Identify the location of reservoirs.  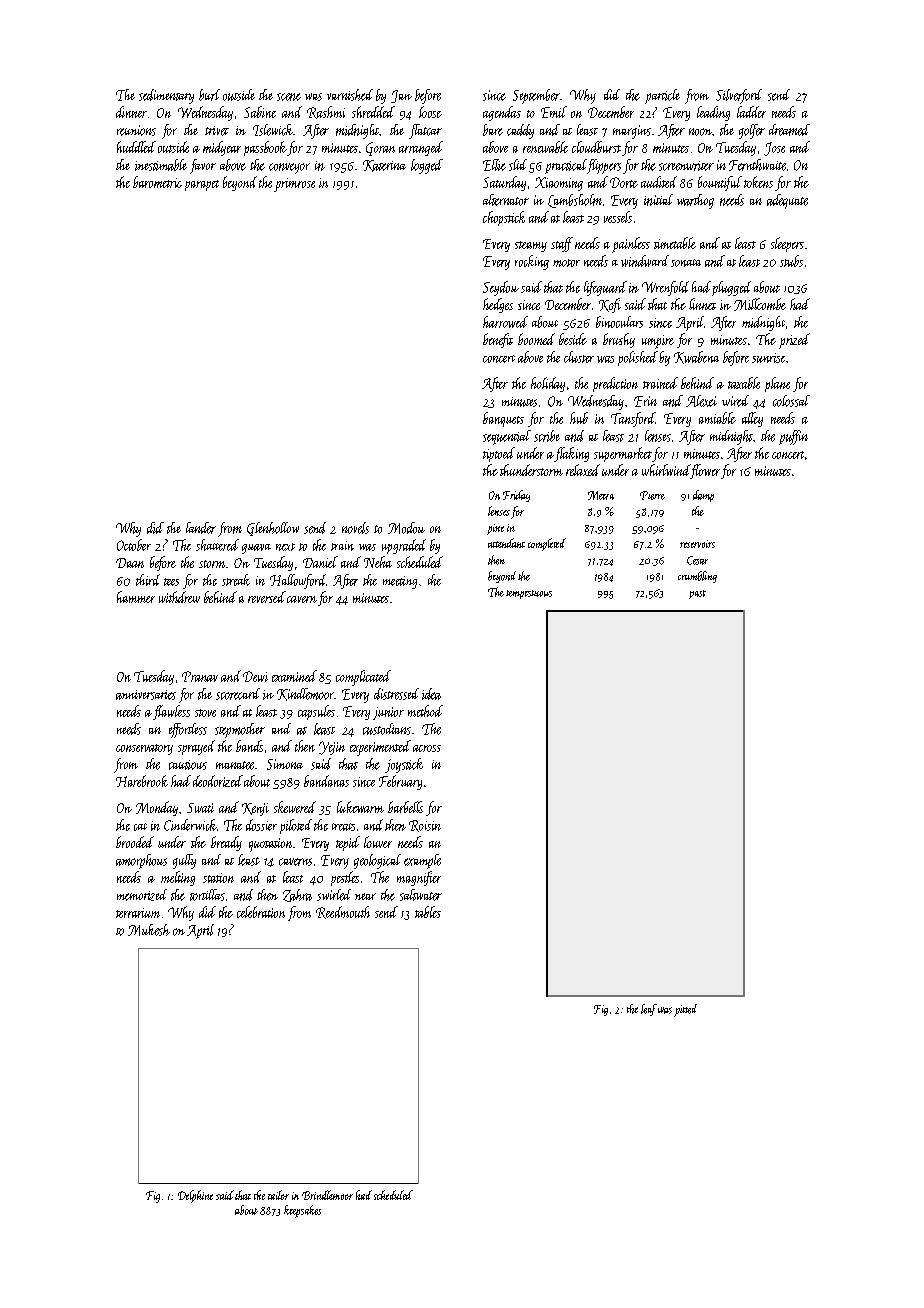
(697, 544).
